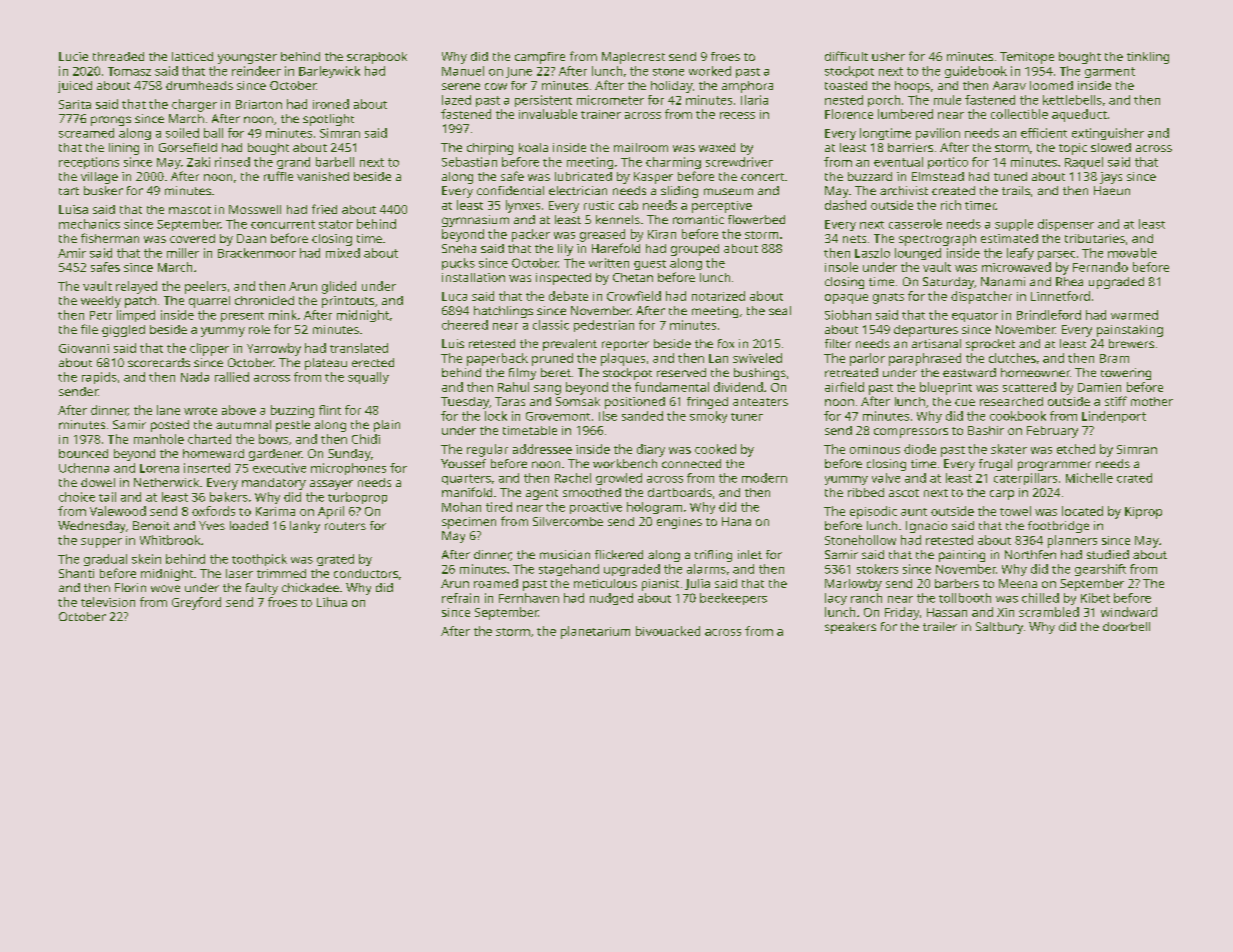 This screenshot has height=952, width=1233. I want to click on studied, so click(1108, 554).
